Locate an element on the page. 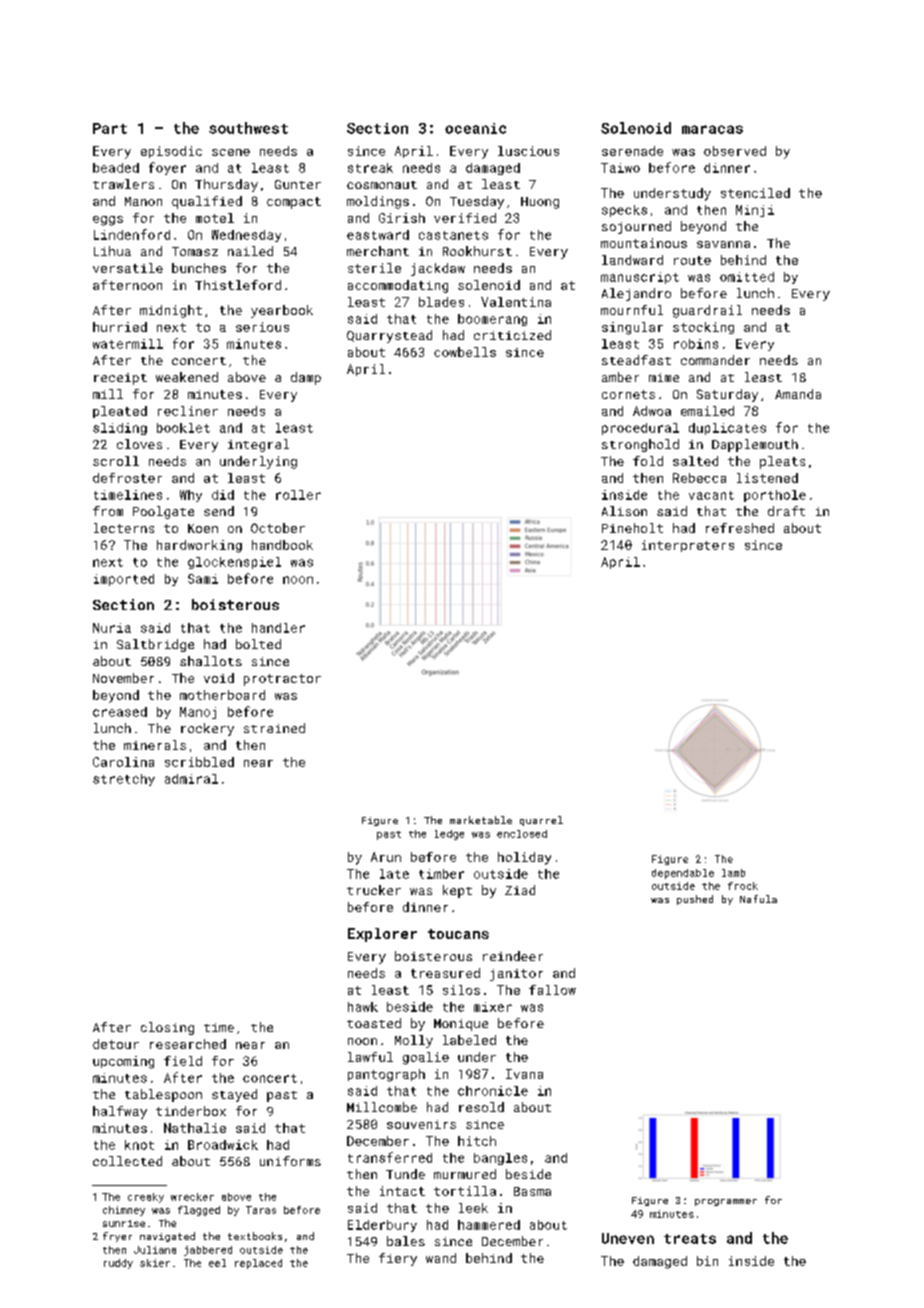 Image resolution: width=924 pixels, height=1308 pixels. booklet is located at coordinates (183, 428).
